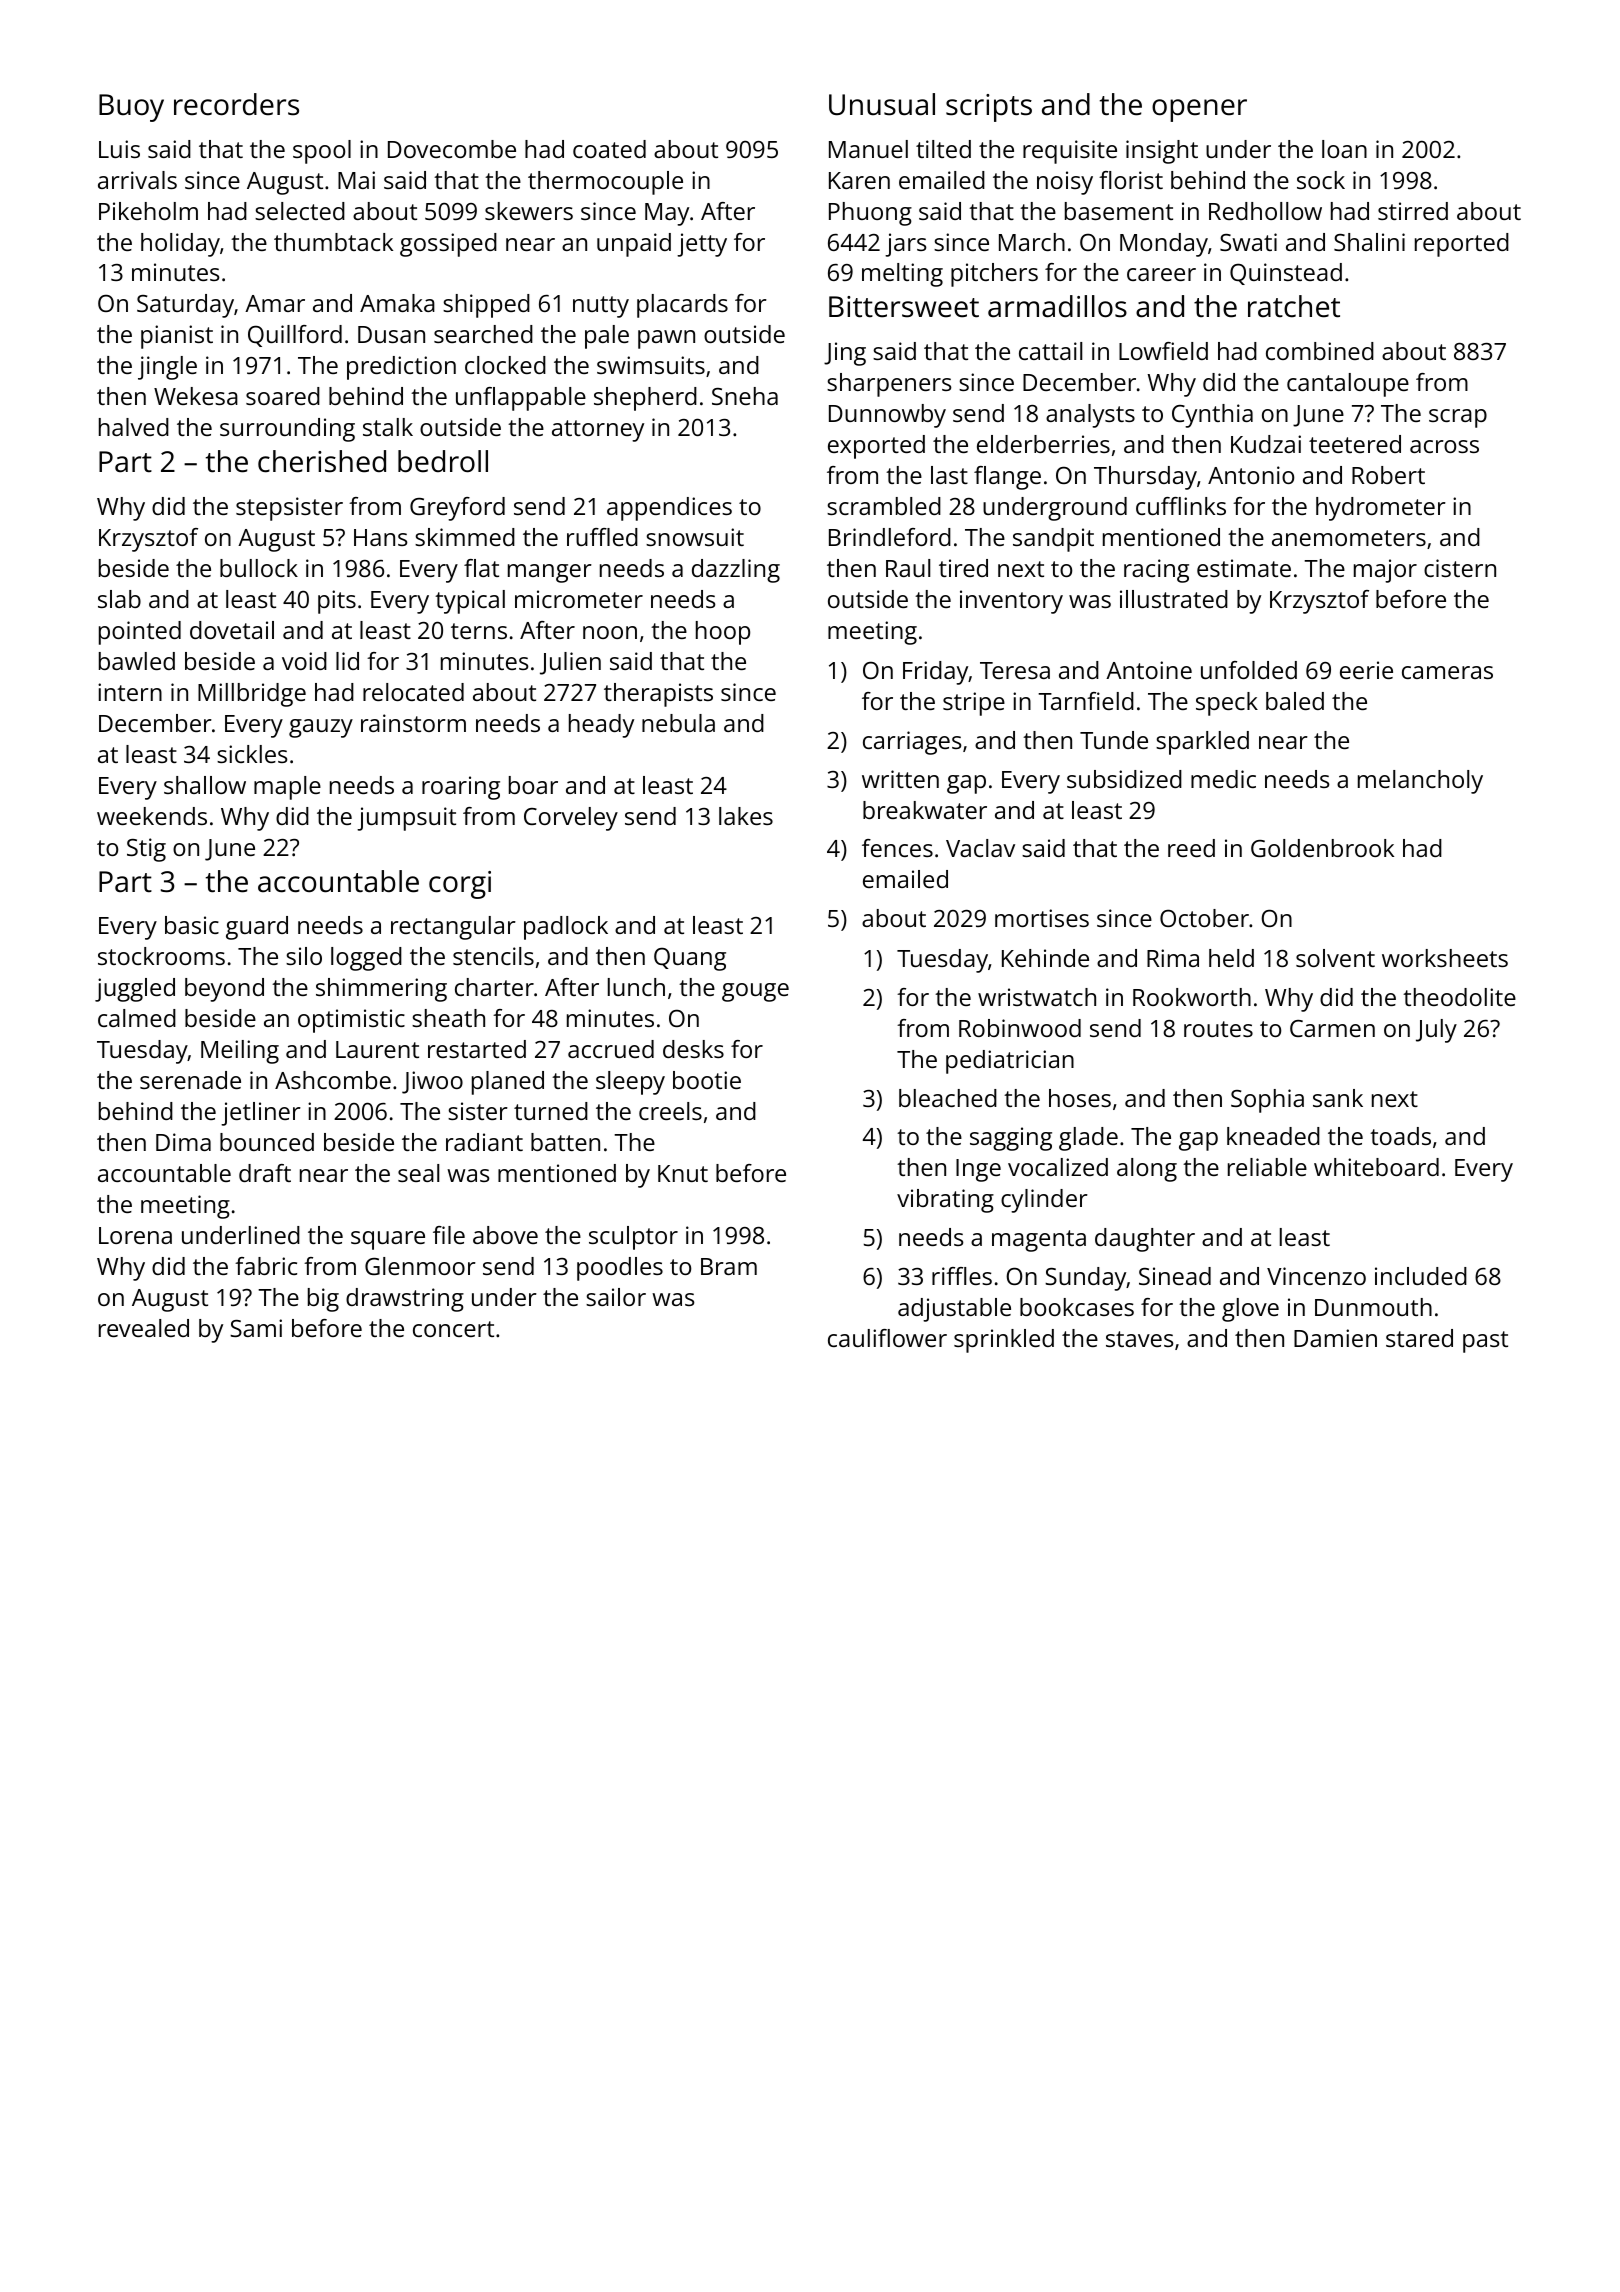 This document has height=2292, width=1620. I want to click on pianist, so click(177, 337).
